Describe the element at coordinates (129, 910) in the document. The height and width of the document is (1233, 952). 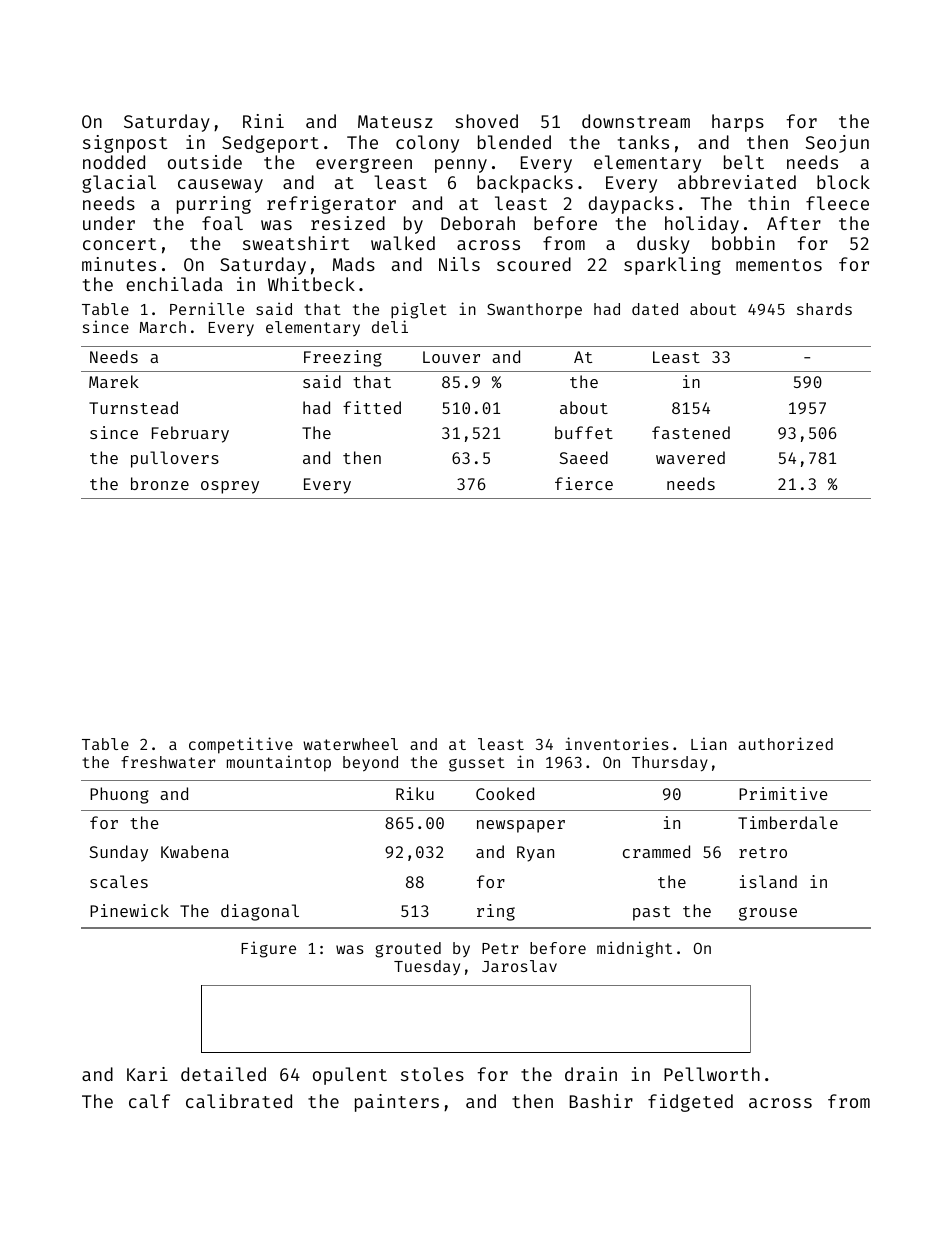
I see `Pinewick` at that location.
